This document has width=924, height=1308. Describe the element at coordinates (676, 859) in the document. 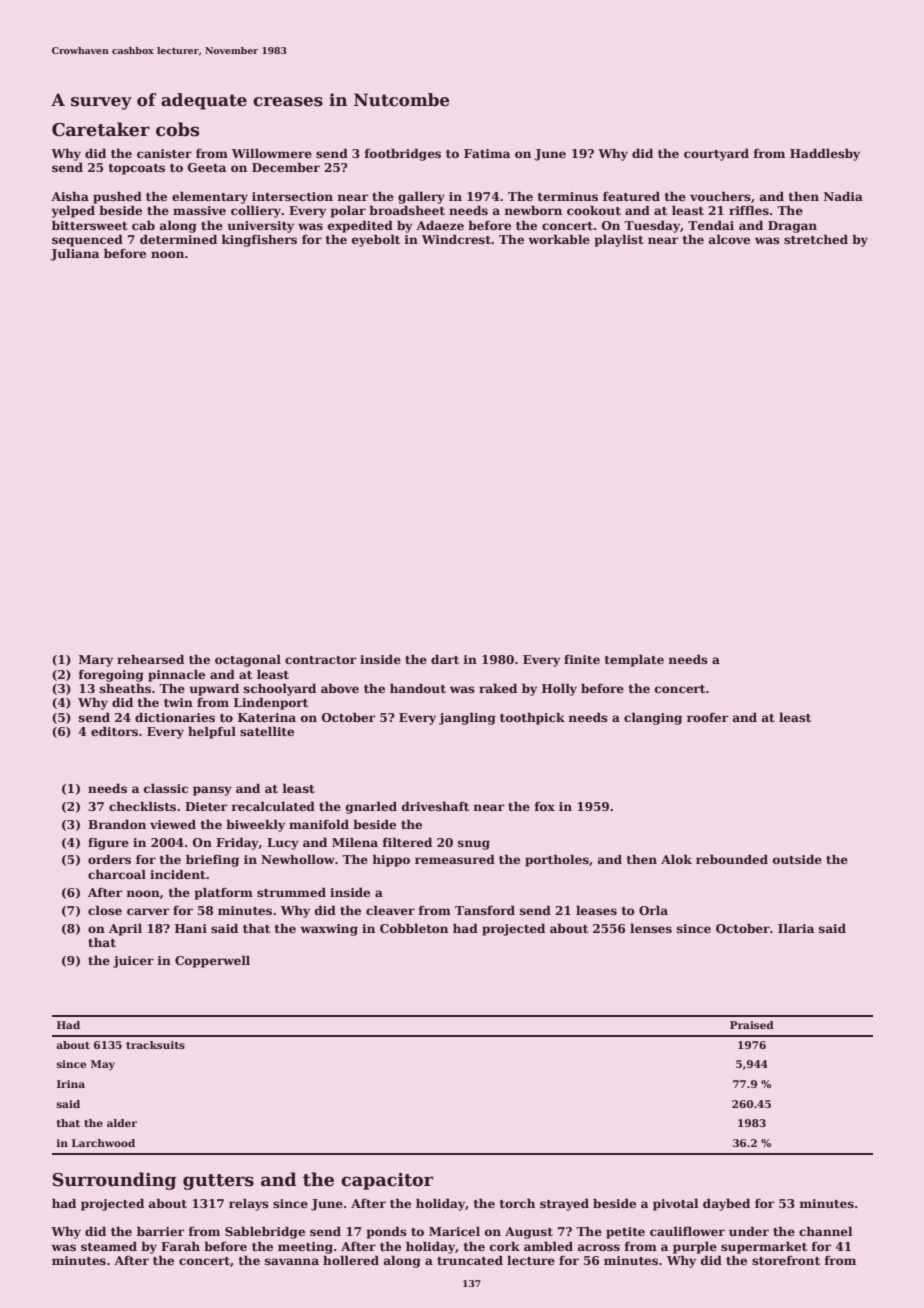

I see `Alok` at that location.
